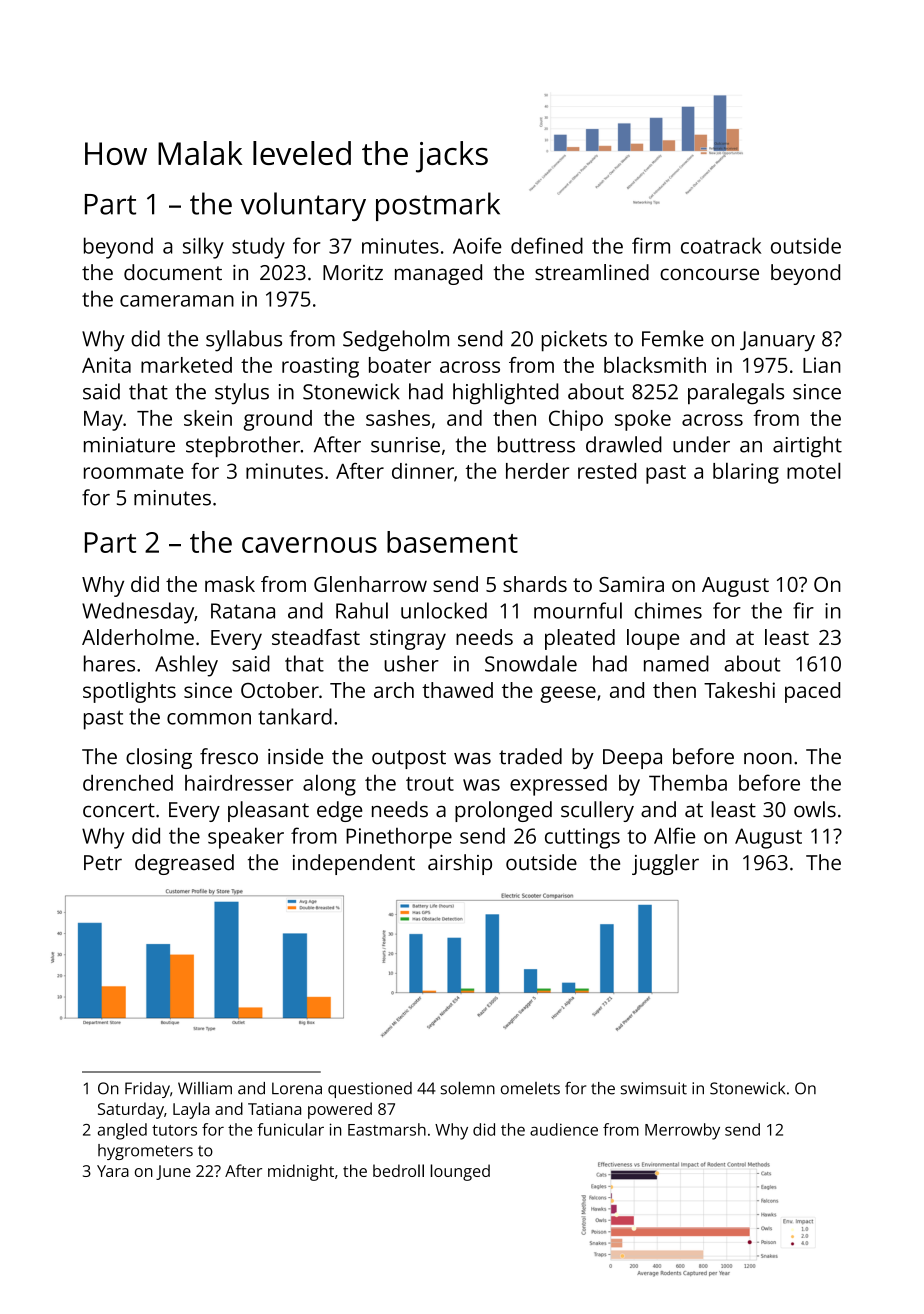 The image size is (924, 1314). I want to click on omelets, so click(530, 1088).
